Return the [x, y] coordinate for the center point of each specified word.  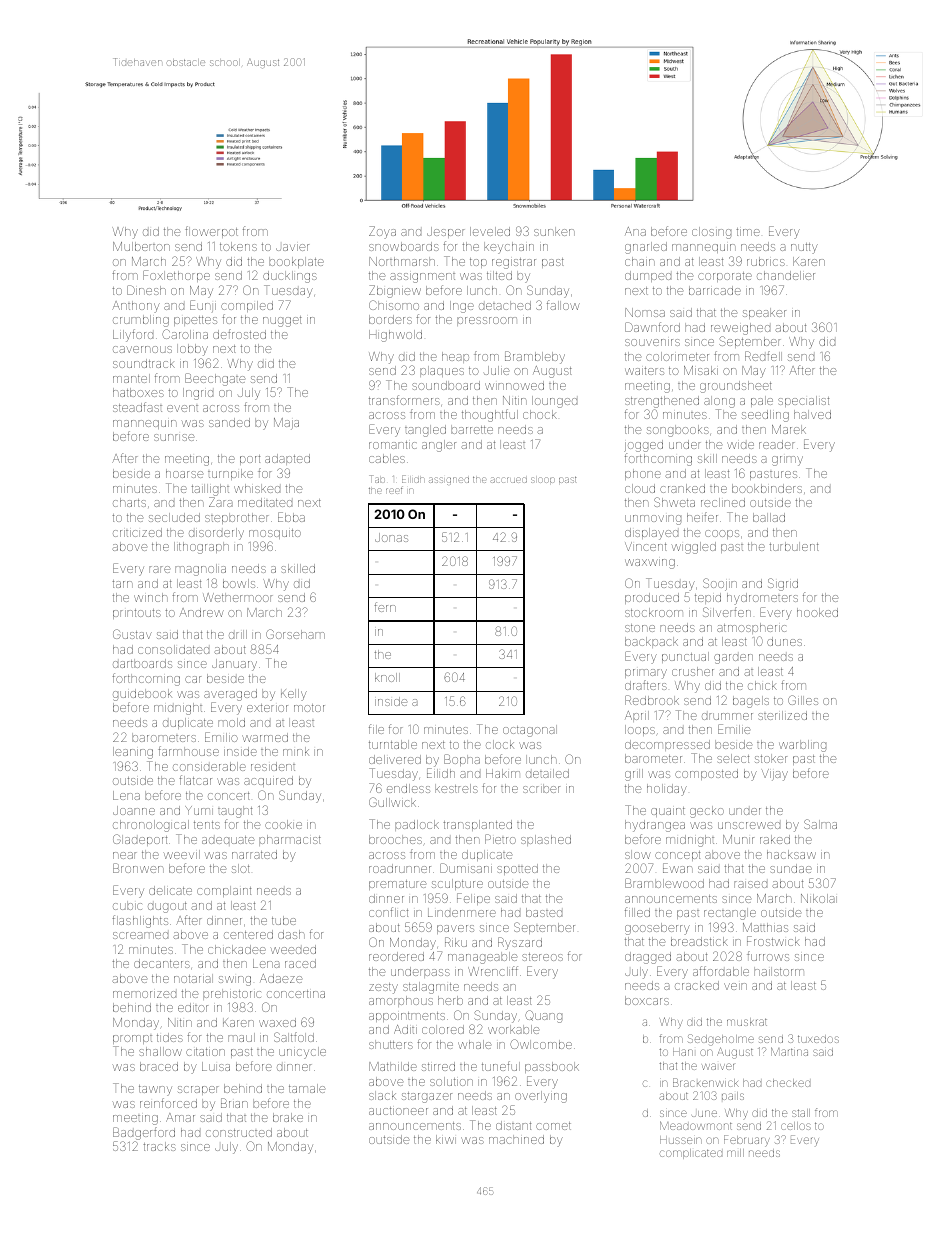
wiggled [694, 548]
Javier [292, 247]
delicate [170, 890]
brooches [395, 839]
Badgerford [144, 1133]
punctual [685, 657]
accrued [509, 480]
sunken [554, 231]
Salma [820, 824]
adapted [287, 459]
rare [159, 569]
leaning [133, 753]
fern [385, 607]
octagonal [530, 731]
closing [711, 233]
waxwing [650, 564]
